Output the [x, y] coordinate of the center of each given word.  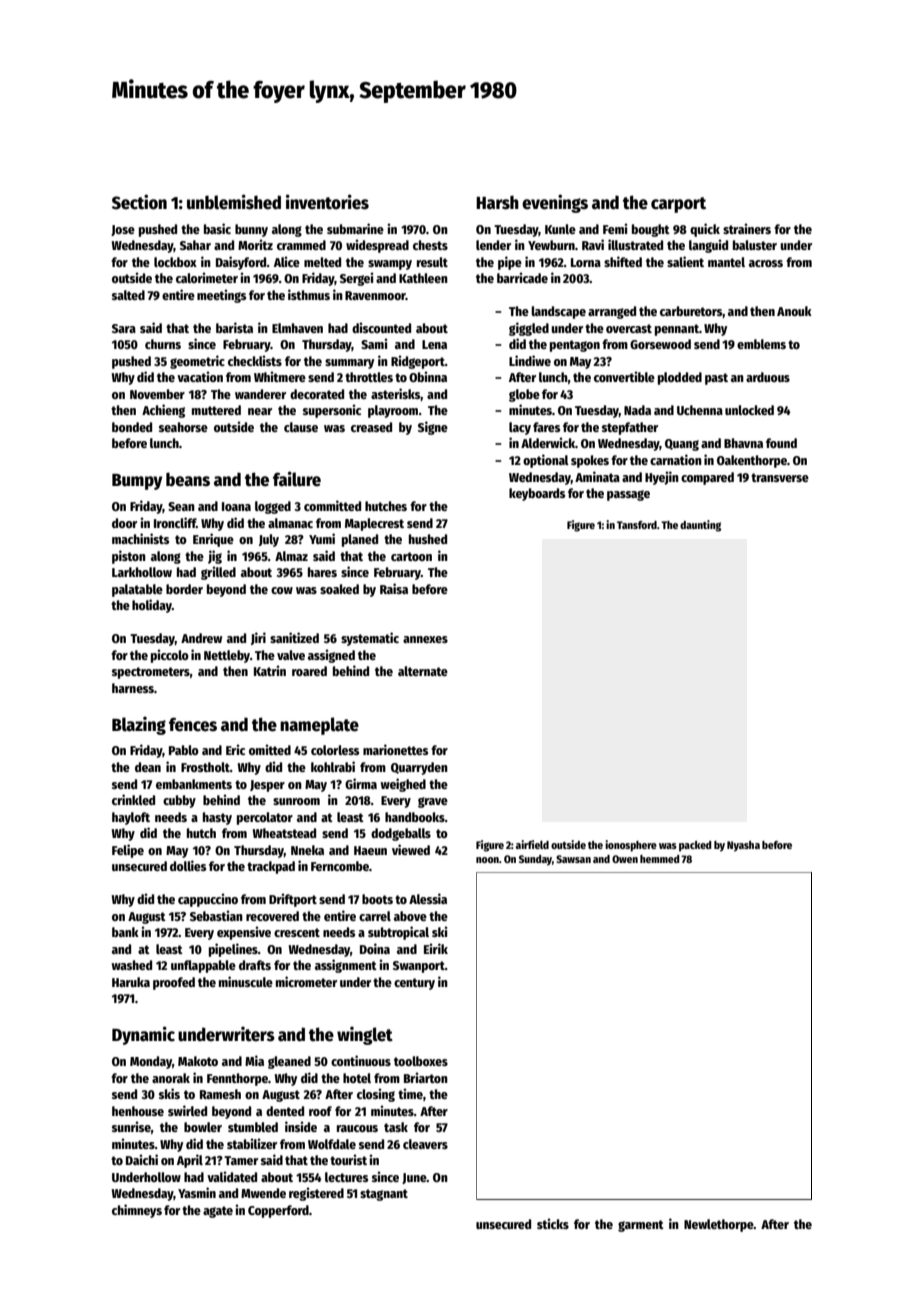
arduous [768, 377]
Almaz [291, 556]
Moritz [255, 244]
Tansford [637, 525]
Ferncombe [340, 866]
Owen [625, 859]
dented [285, 1111]
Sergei [357, 279]
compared [707, 478]
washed [131, 965]
